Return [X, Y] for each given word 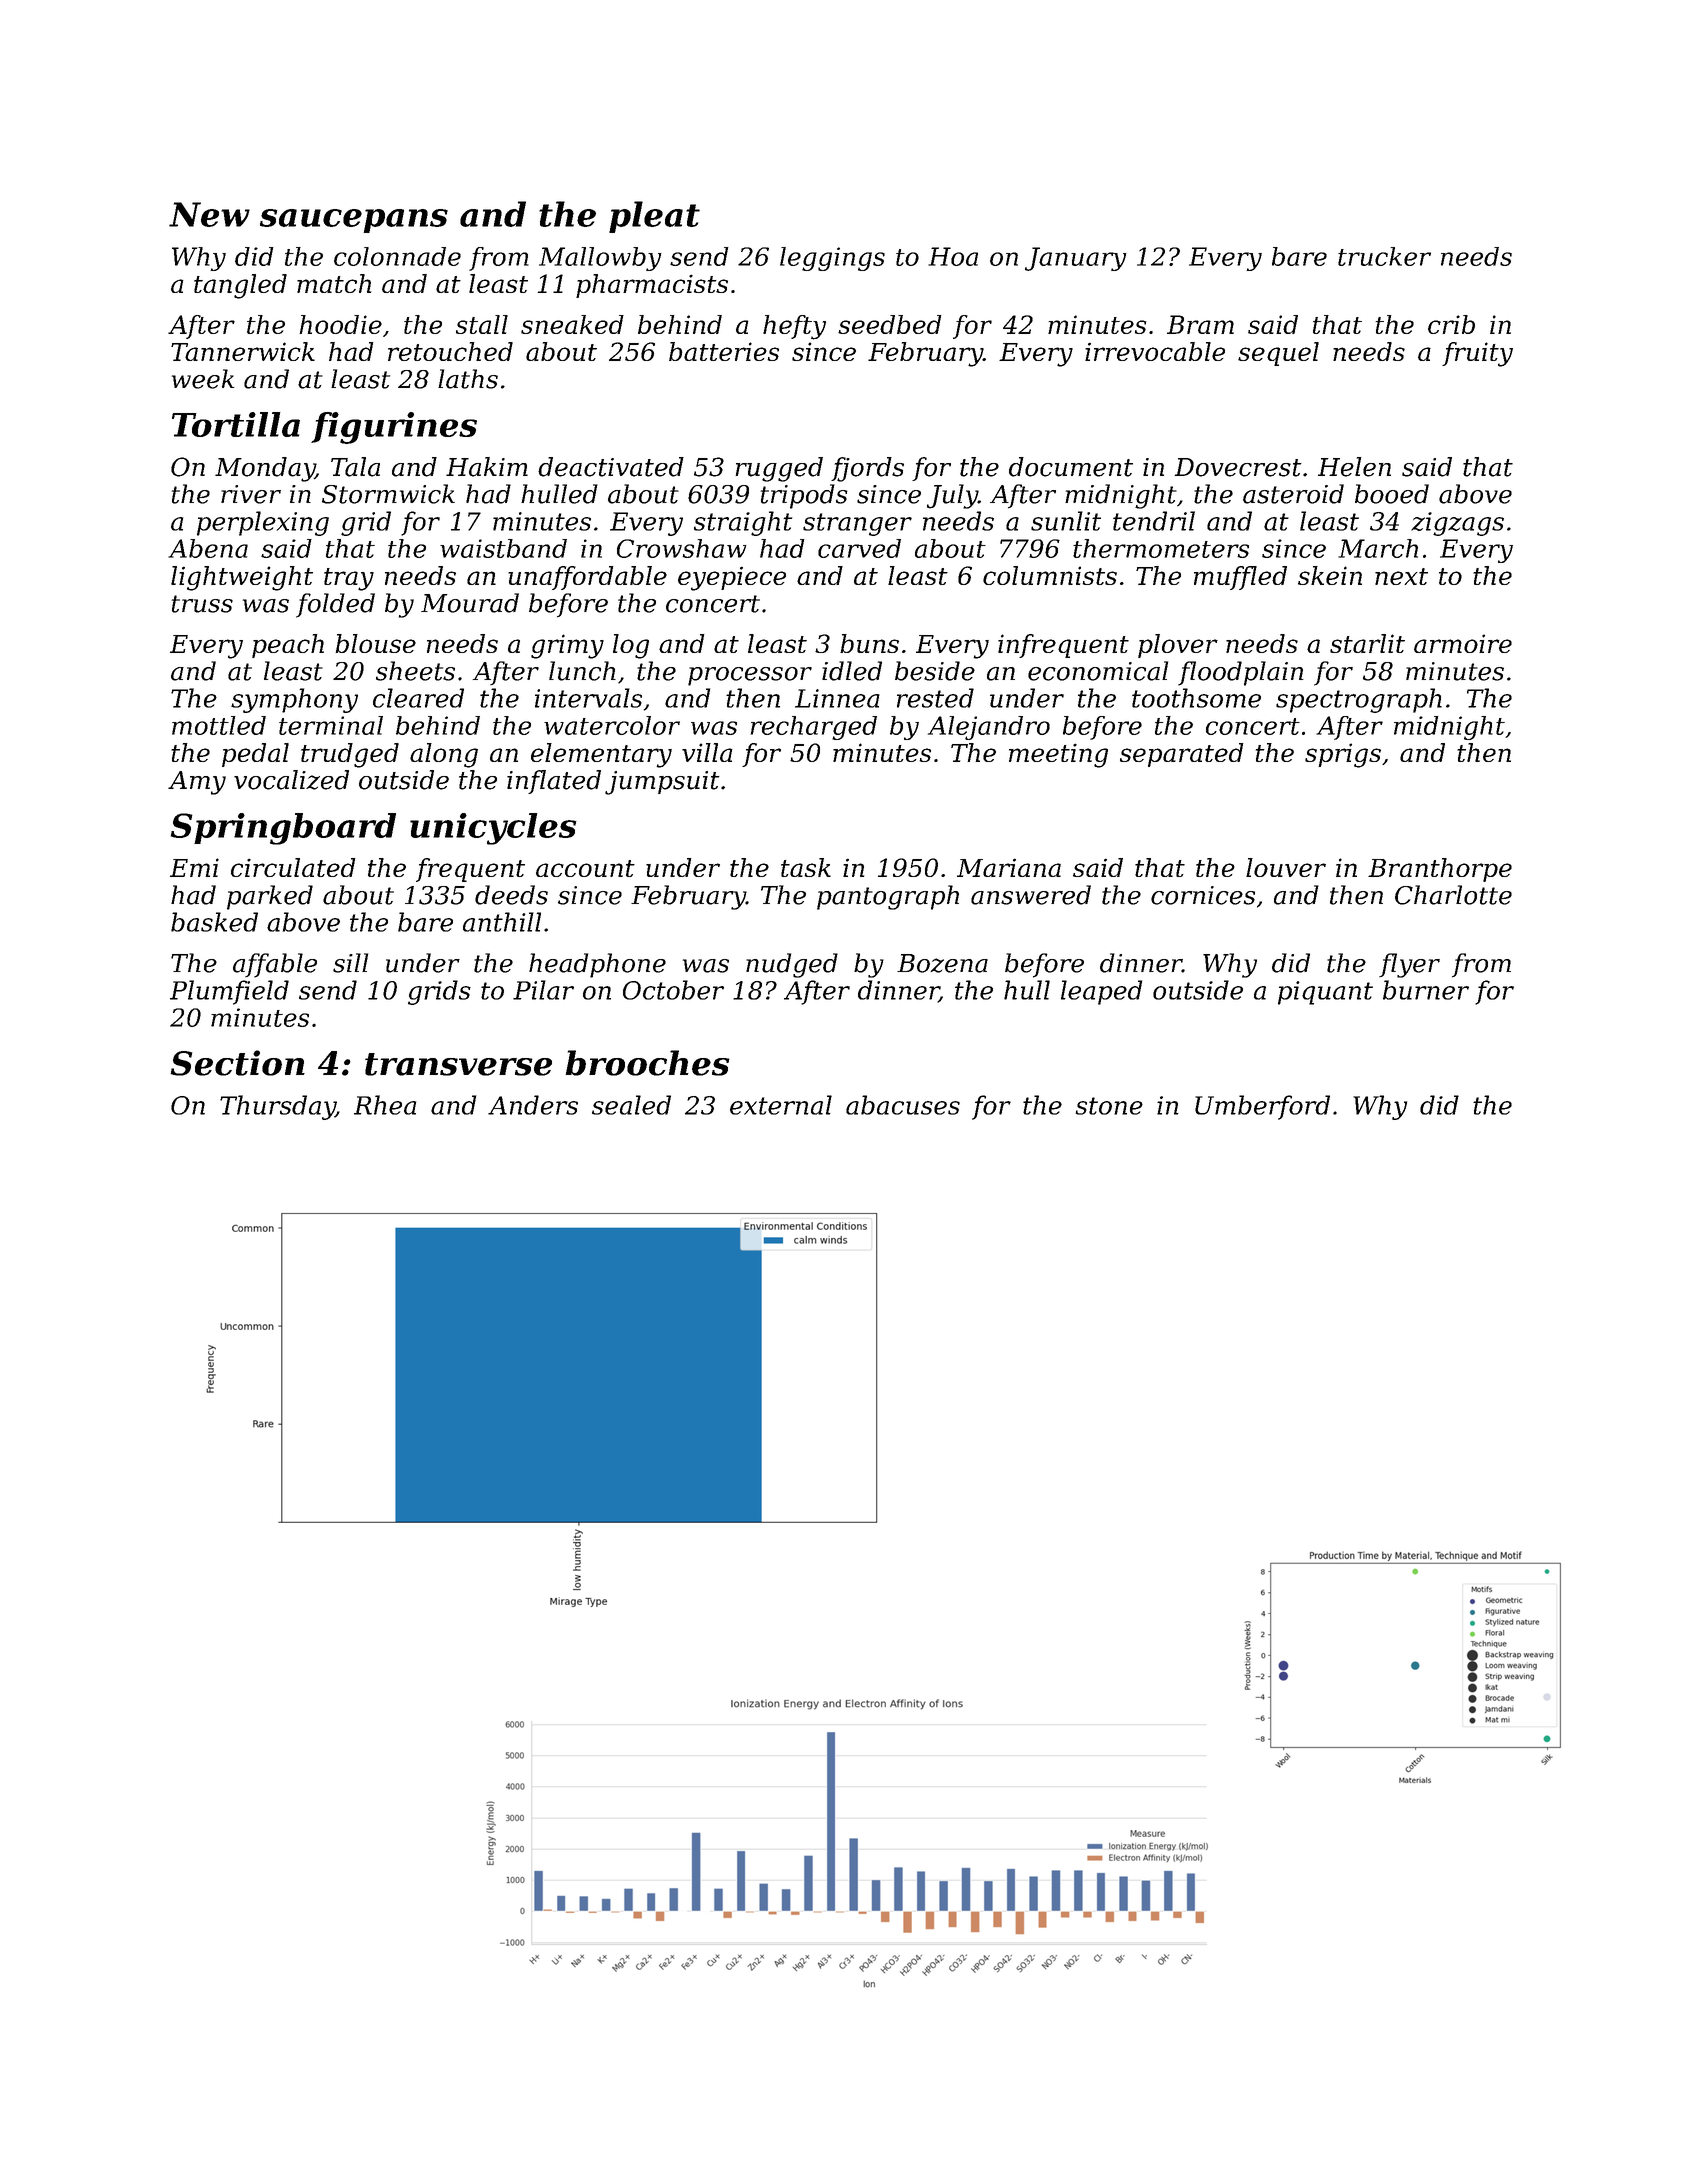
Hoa [953, 256]
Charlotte [1453, 895]
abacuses [903, 1105]
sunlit [1066, 521]
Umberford [1262, 1107]
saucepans [354, 221]
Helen [1354, 467]
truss [202, 604]
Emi [194, 867]
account [585, 868]
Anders [533, 1105]
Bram [1200, 324]
